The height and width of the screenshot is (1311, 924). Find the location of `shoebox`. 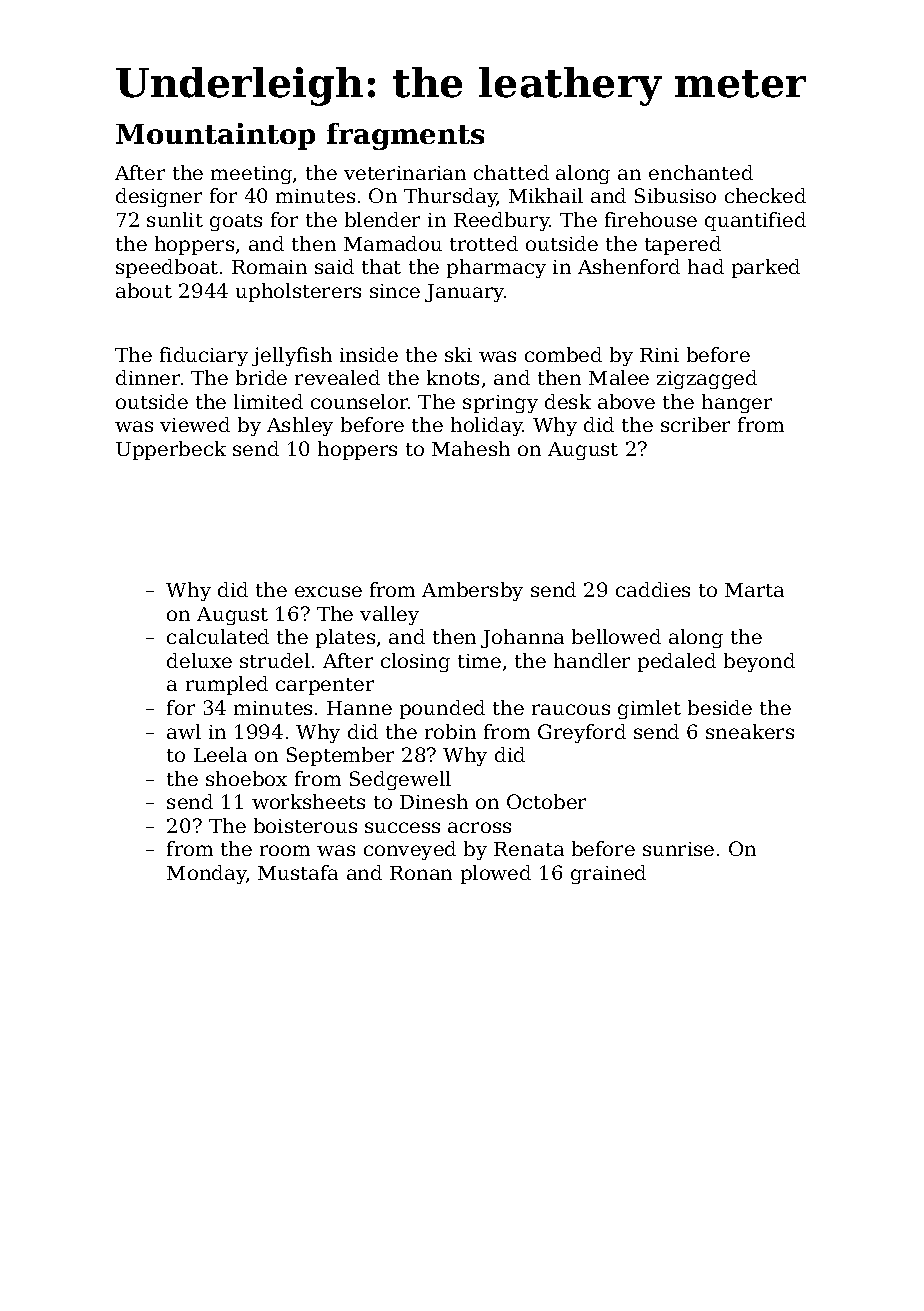

shoebox is located at coordinates (246, 778).
